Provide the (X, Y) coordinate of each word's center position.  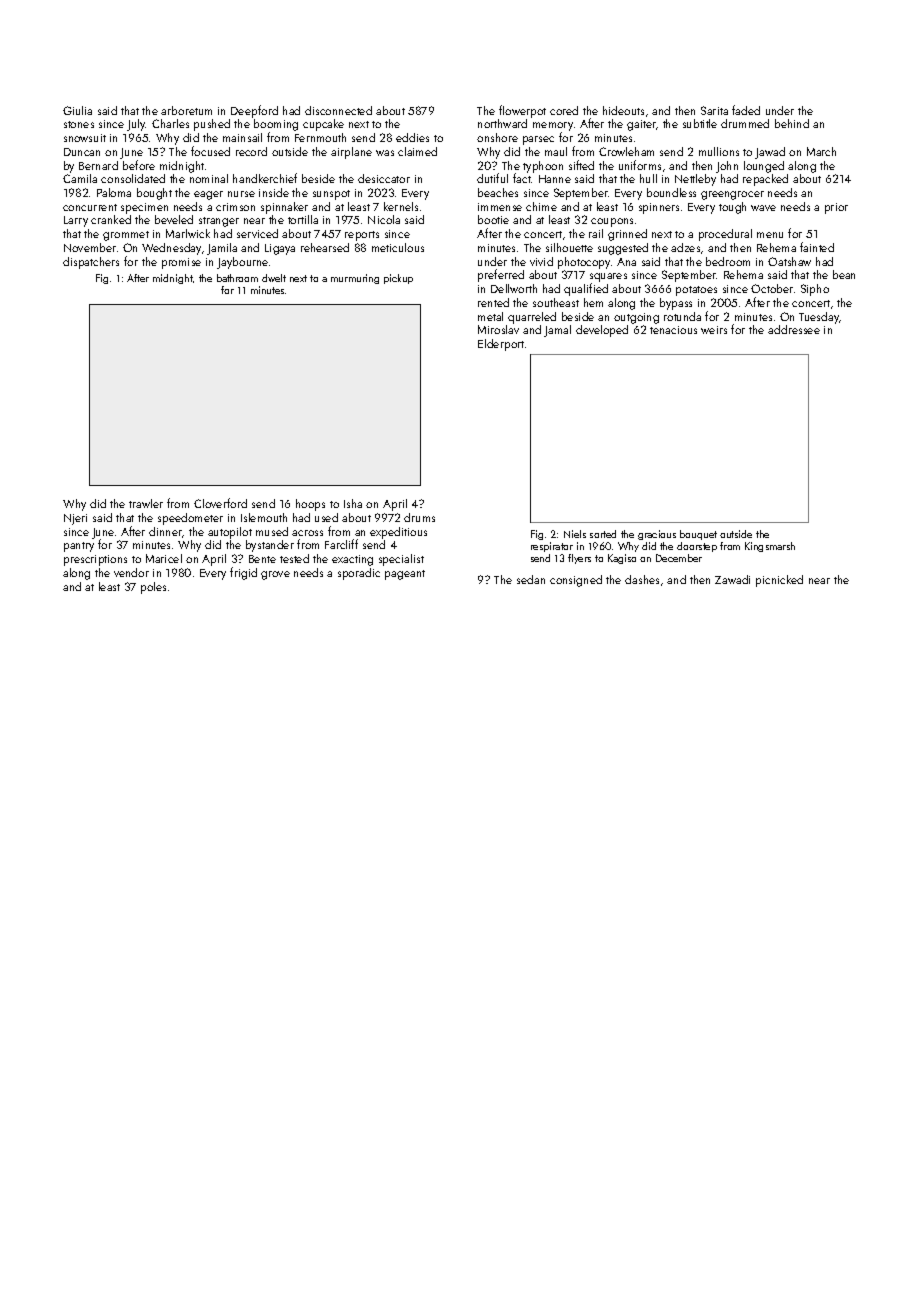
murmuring (355, 279)
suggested (623, 249)
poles (153, 588)
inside (274, 192)
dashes (642, 579)
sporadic (359, 574)
